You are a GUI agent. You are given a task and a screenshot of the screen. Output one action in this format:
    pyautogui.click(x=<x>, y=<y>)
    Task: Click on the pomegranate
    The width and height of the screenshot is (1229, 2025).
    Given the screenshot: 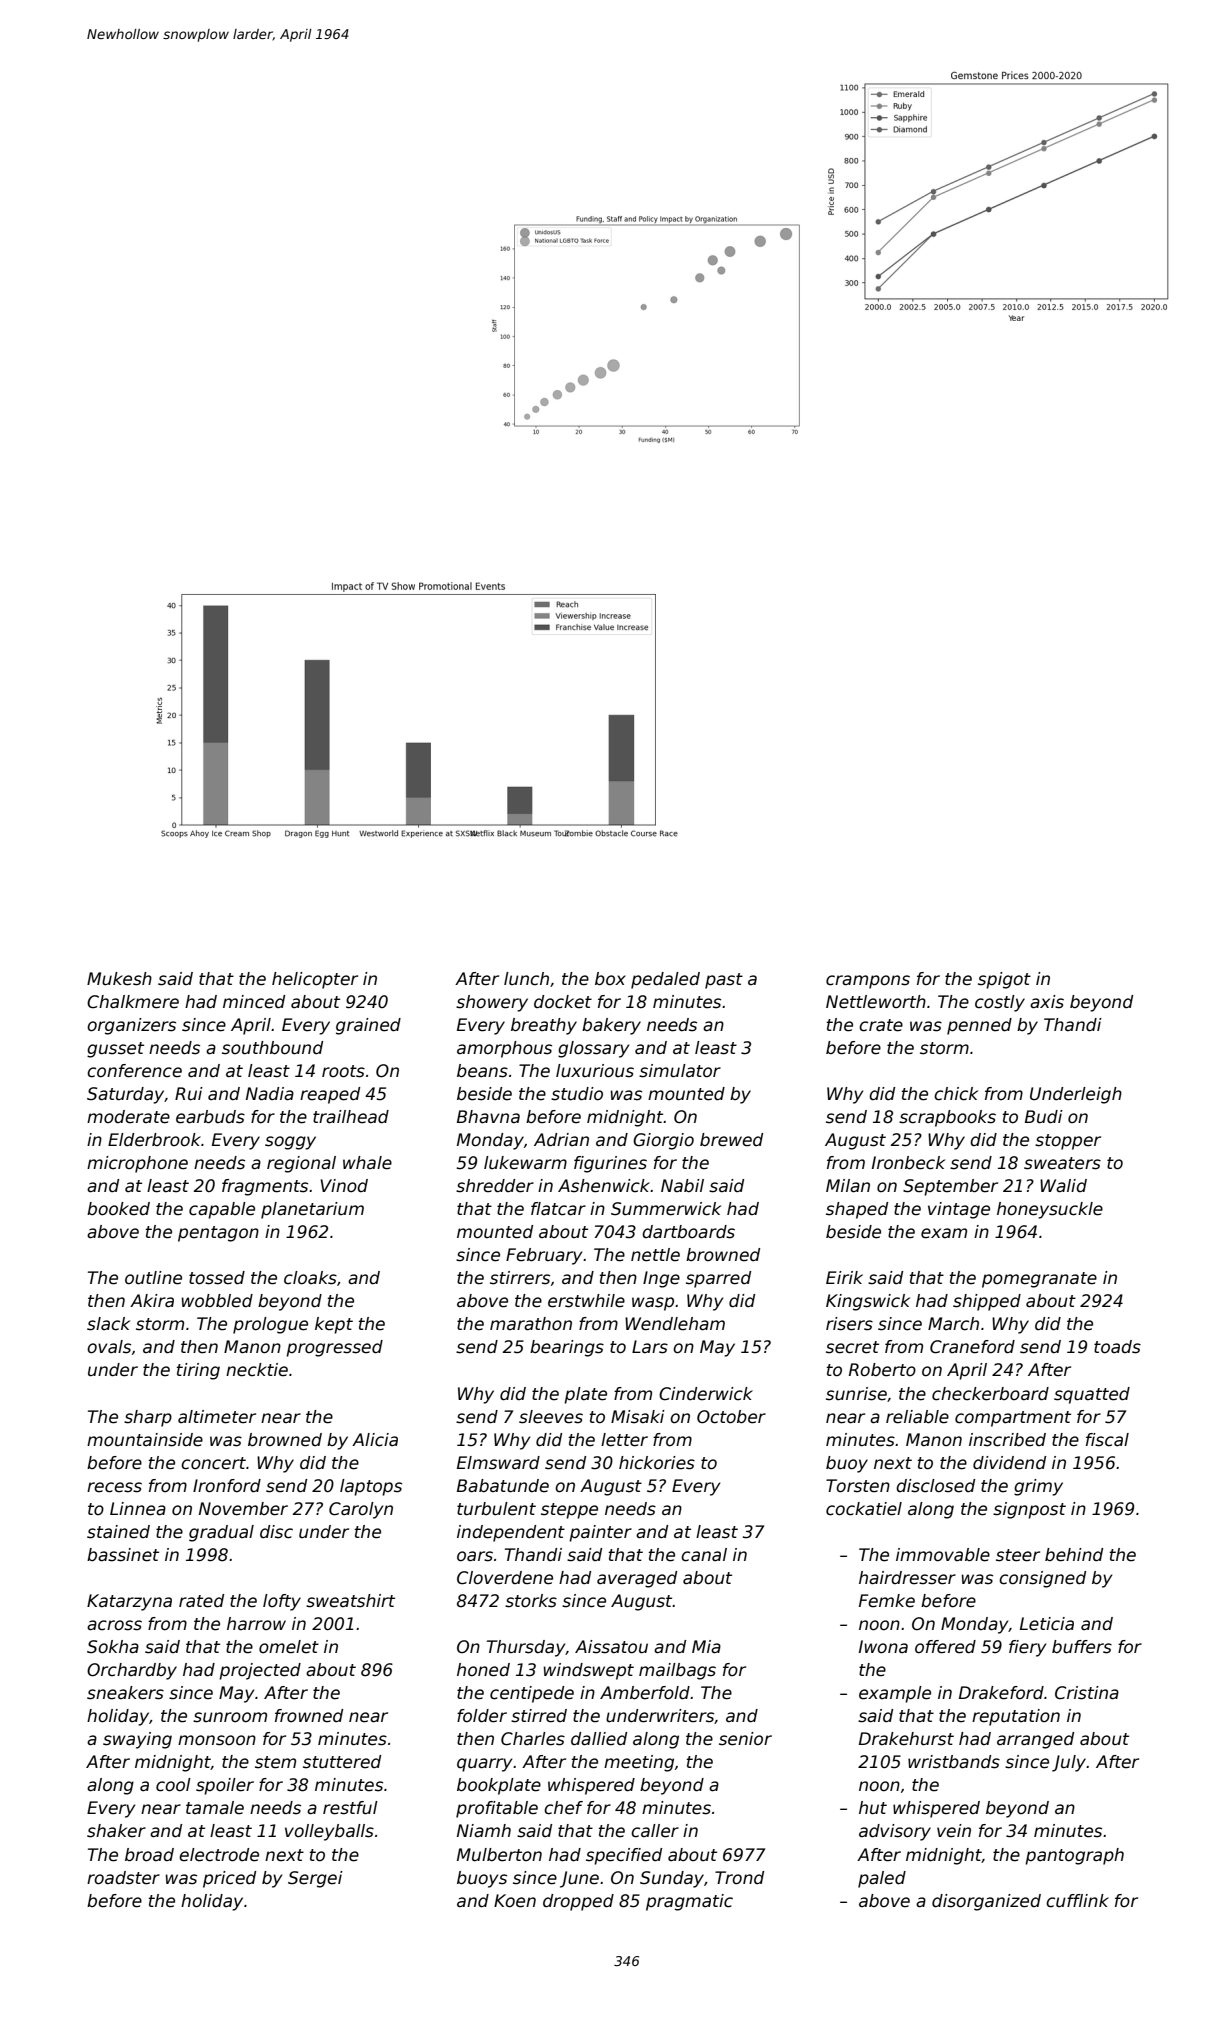 What is the action you would take?
    pyautogui.click(x=1039, y=1280)
